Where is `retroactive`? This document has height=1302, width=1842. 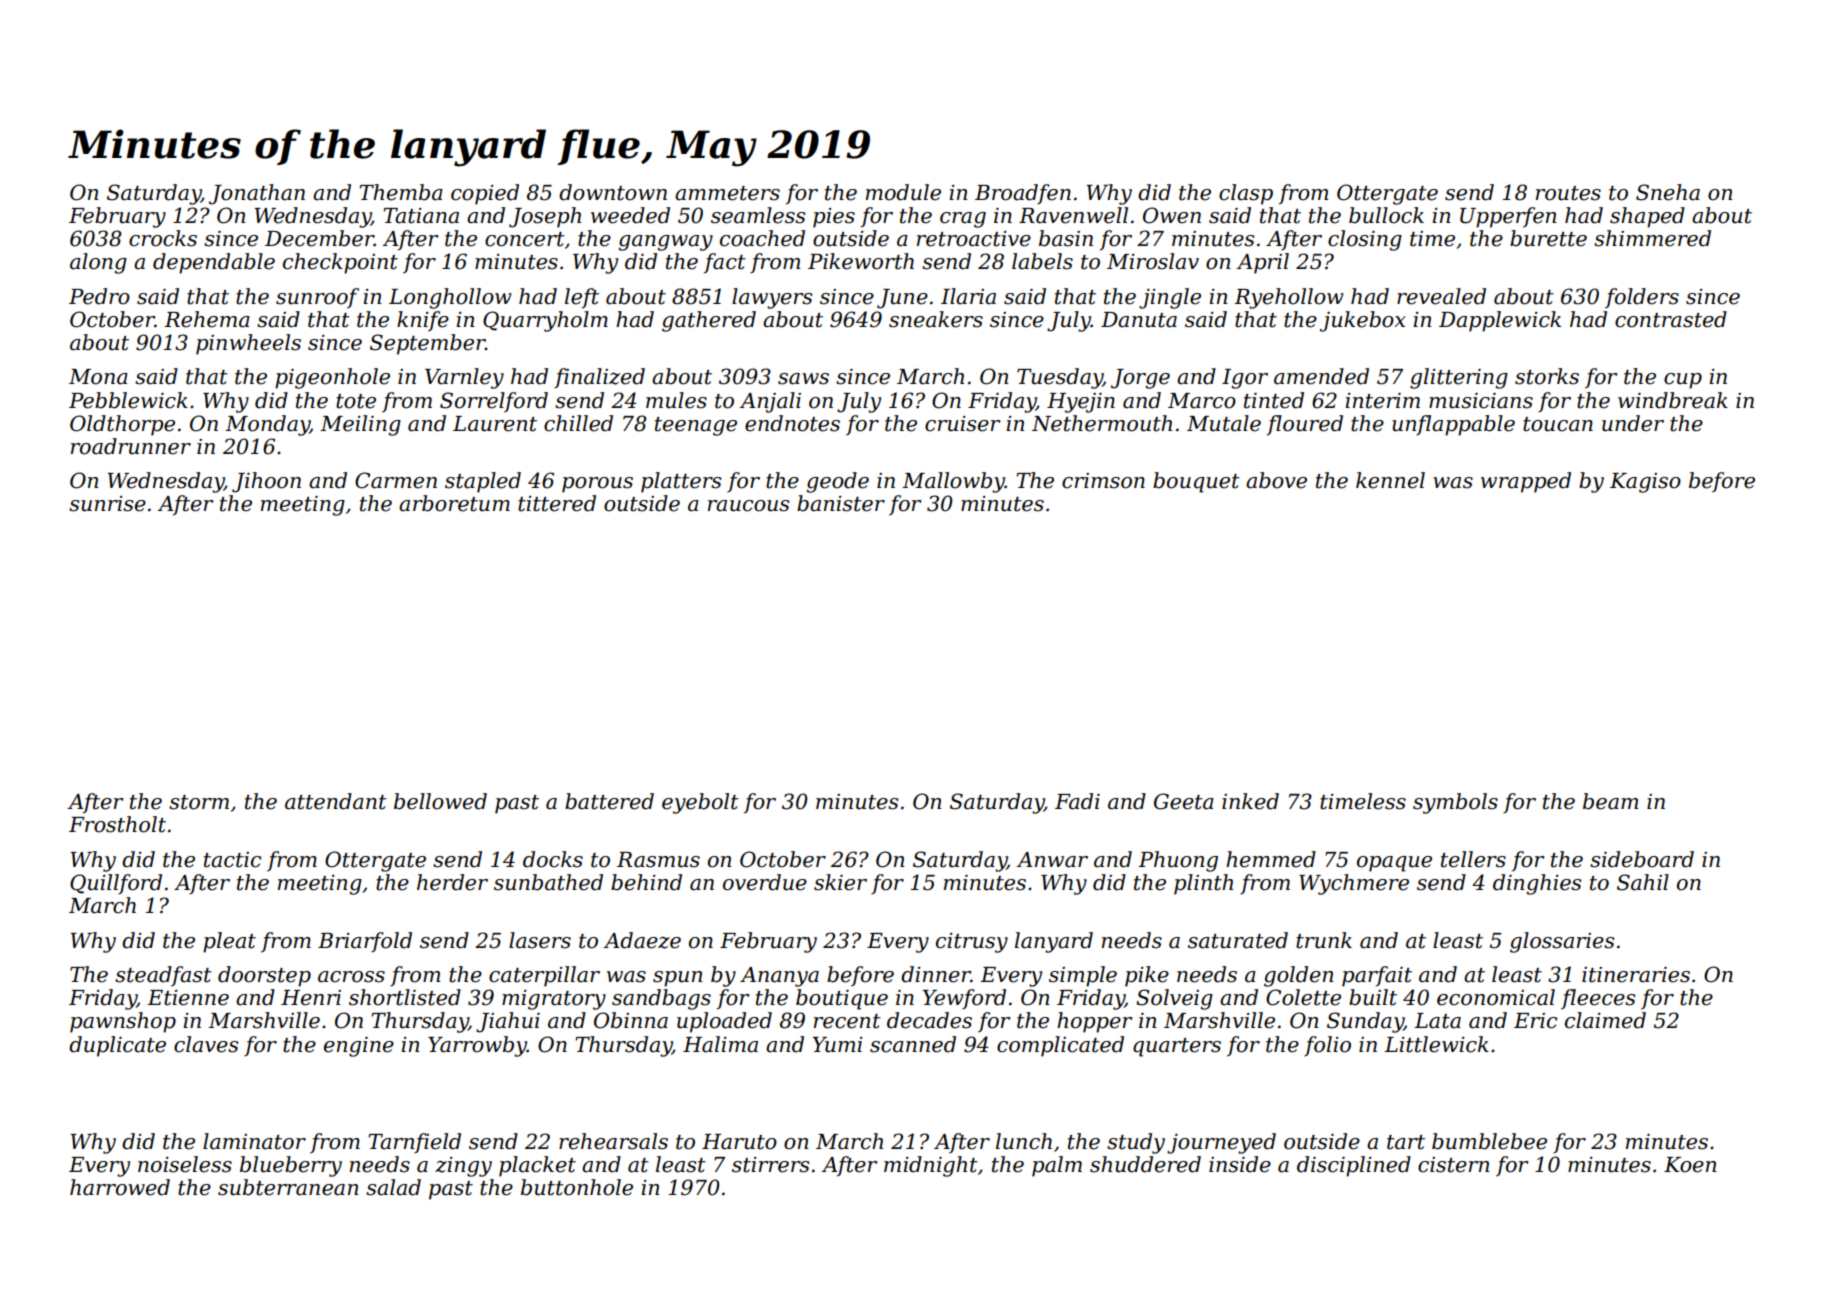
retroactive is located at coordinates (974, 239).
